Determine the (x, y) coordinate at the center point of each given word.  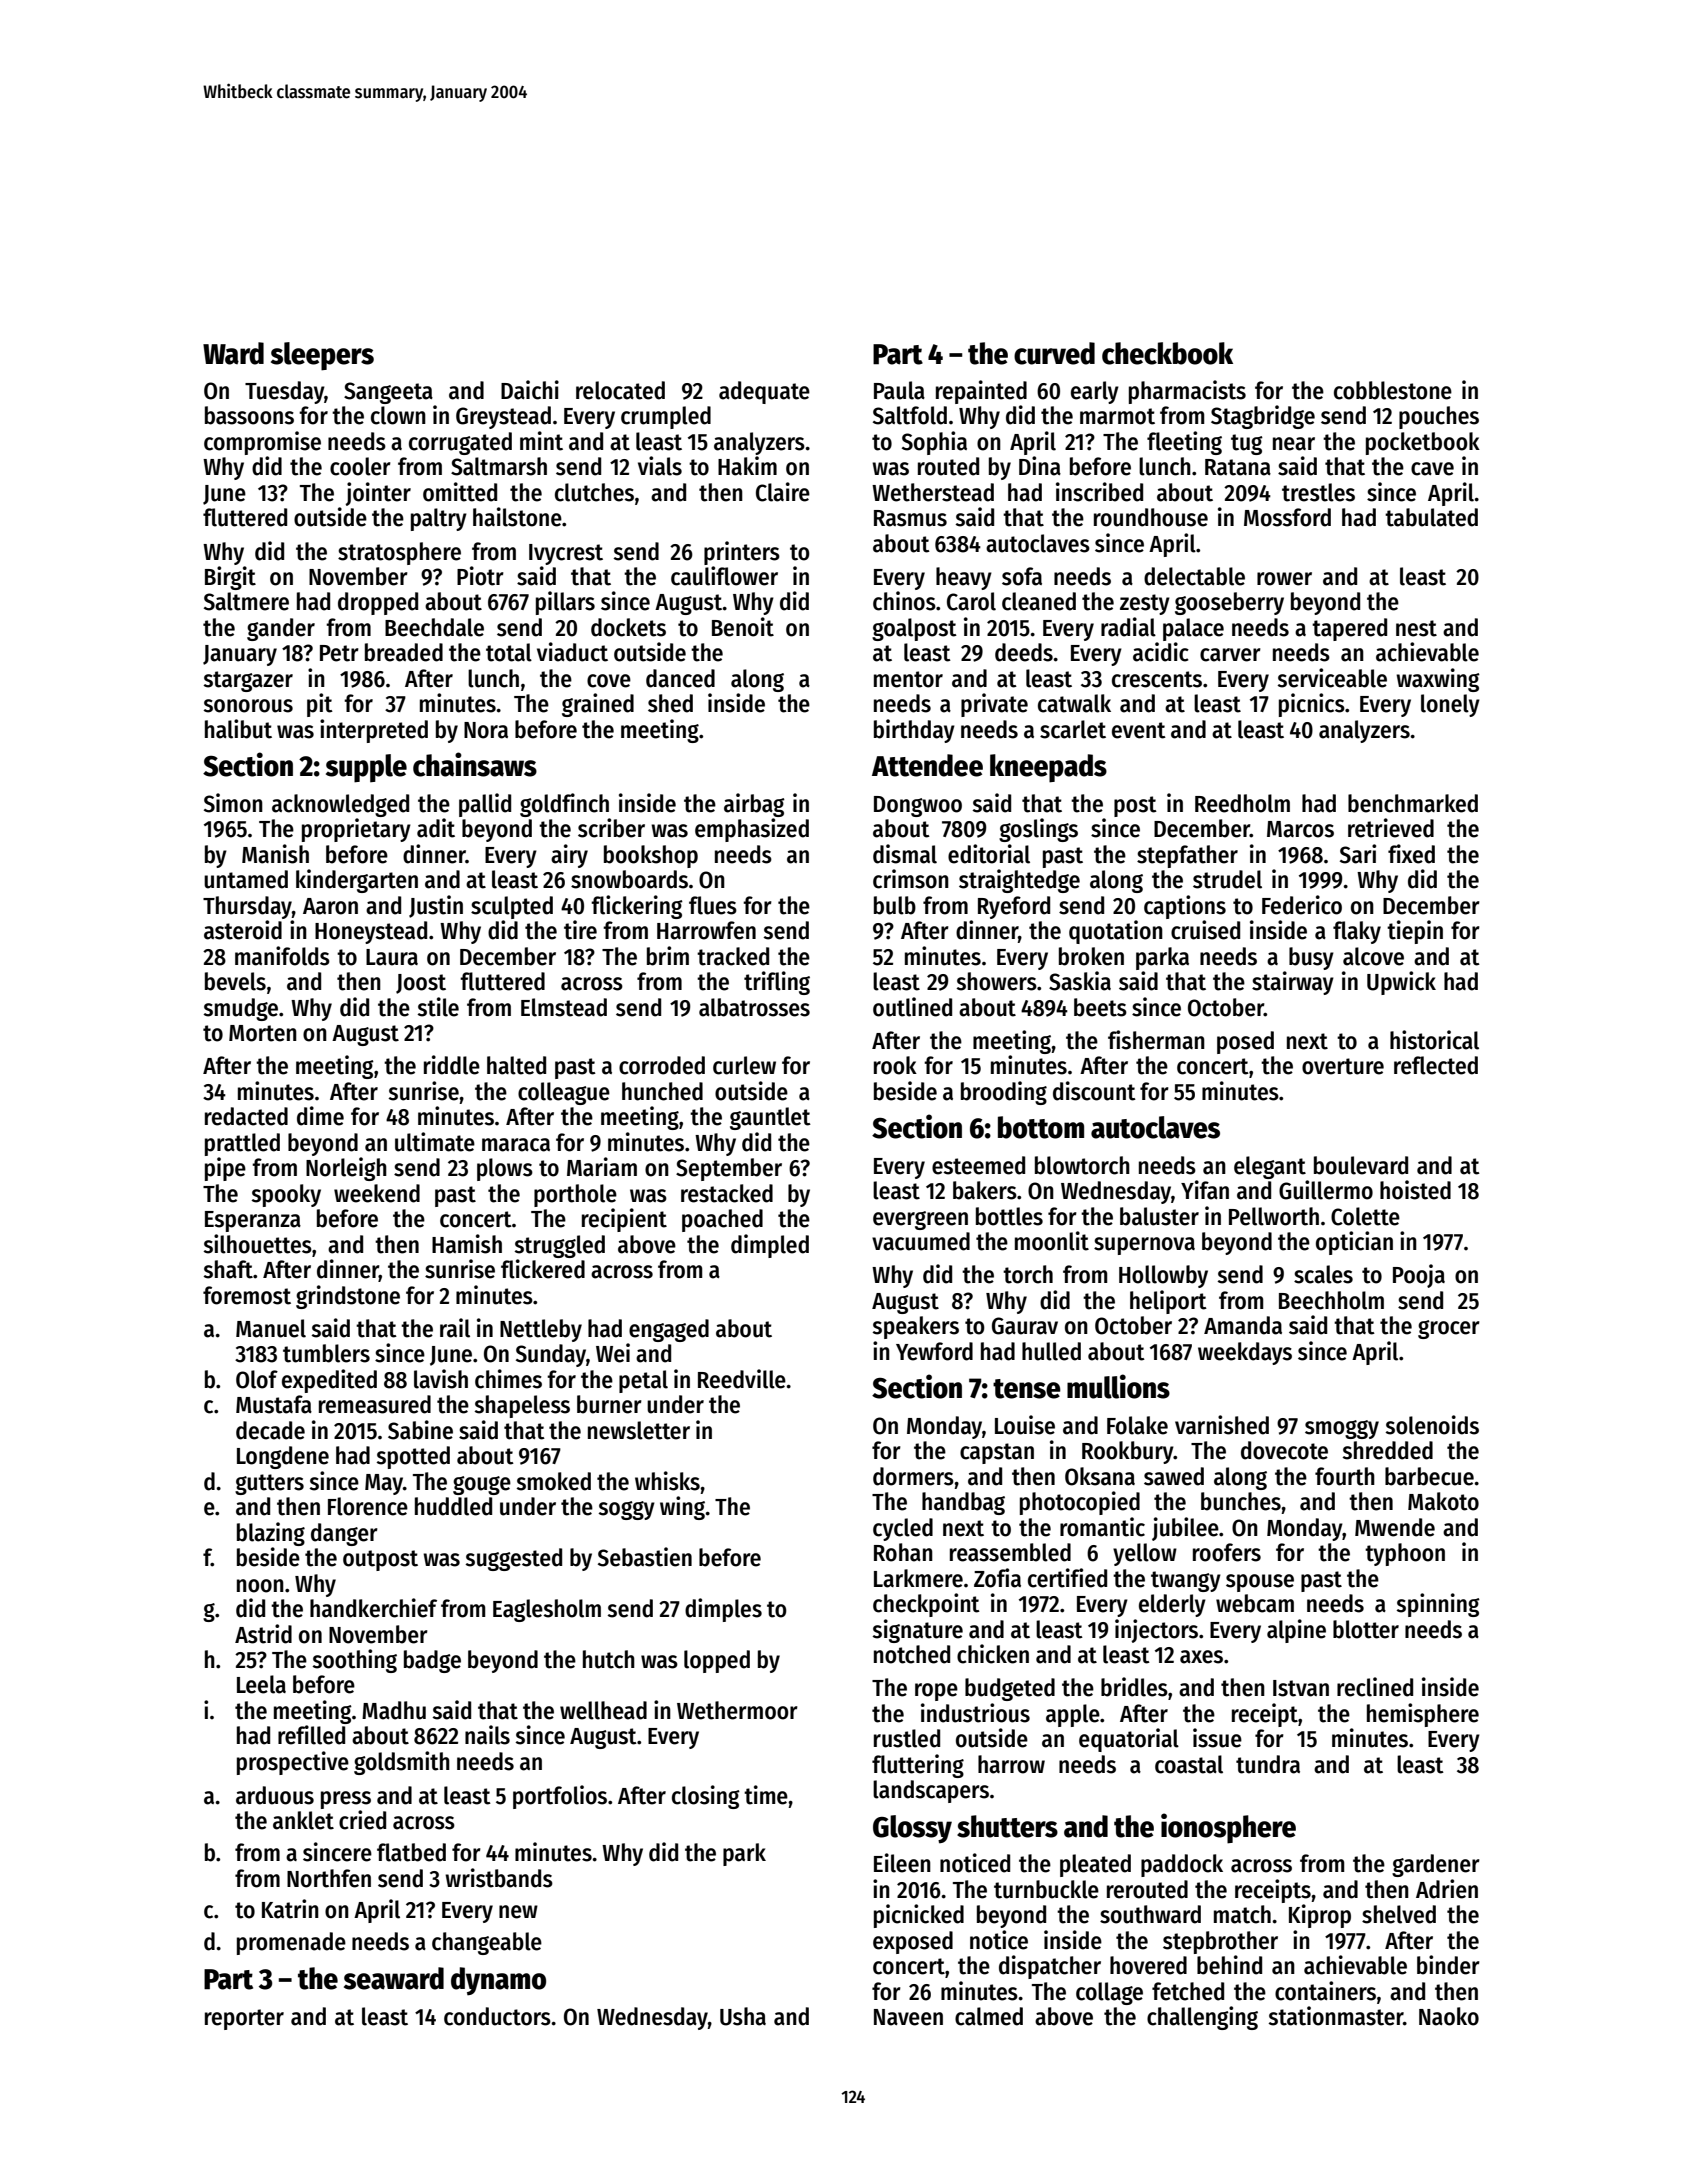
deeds (1024, 652)
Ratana (1238, 467)
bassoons (249, 415)
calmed (989, 2016)
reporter (244, 2019)
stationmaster (1335, 2016)
